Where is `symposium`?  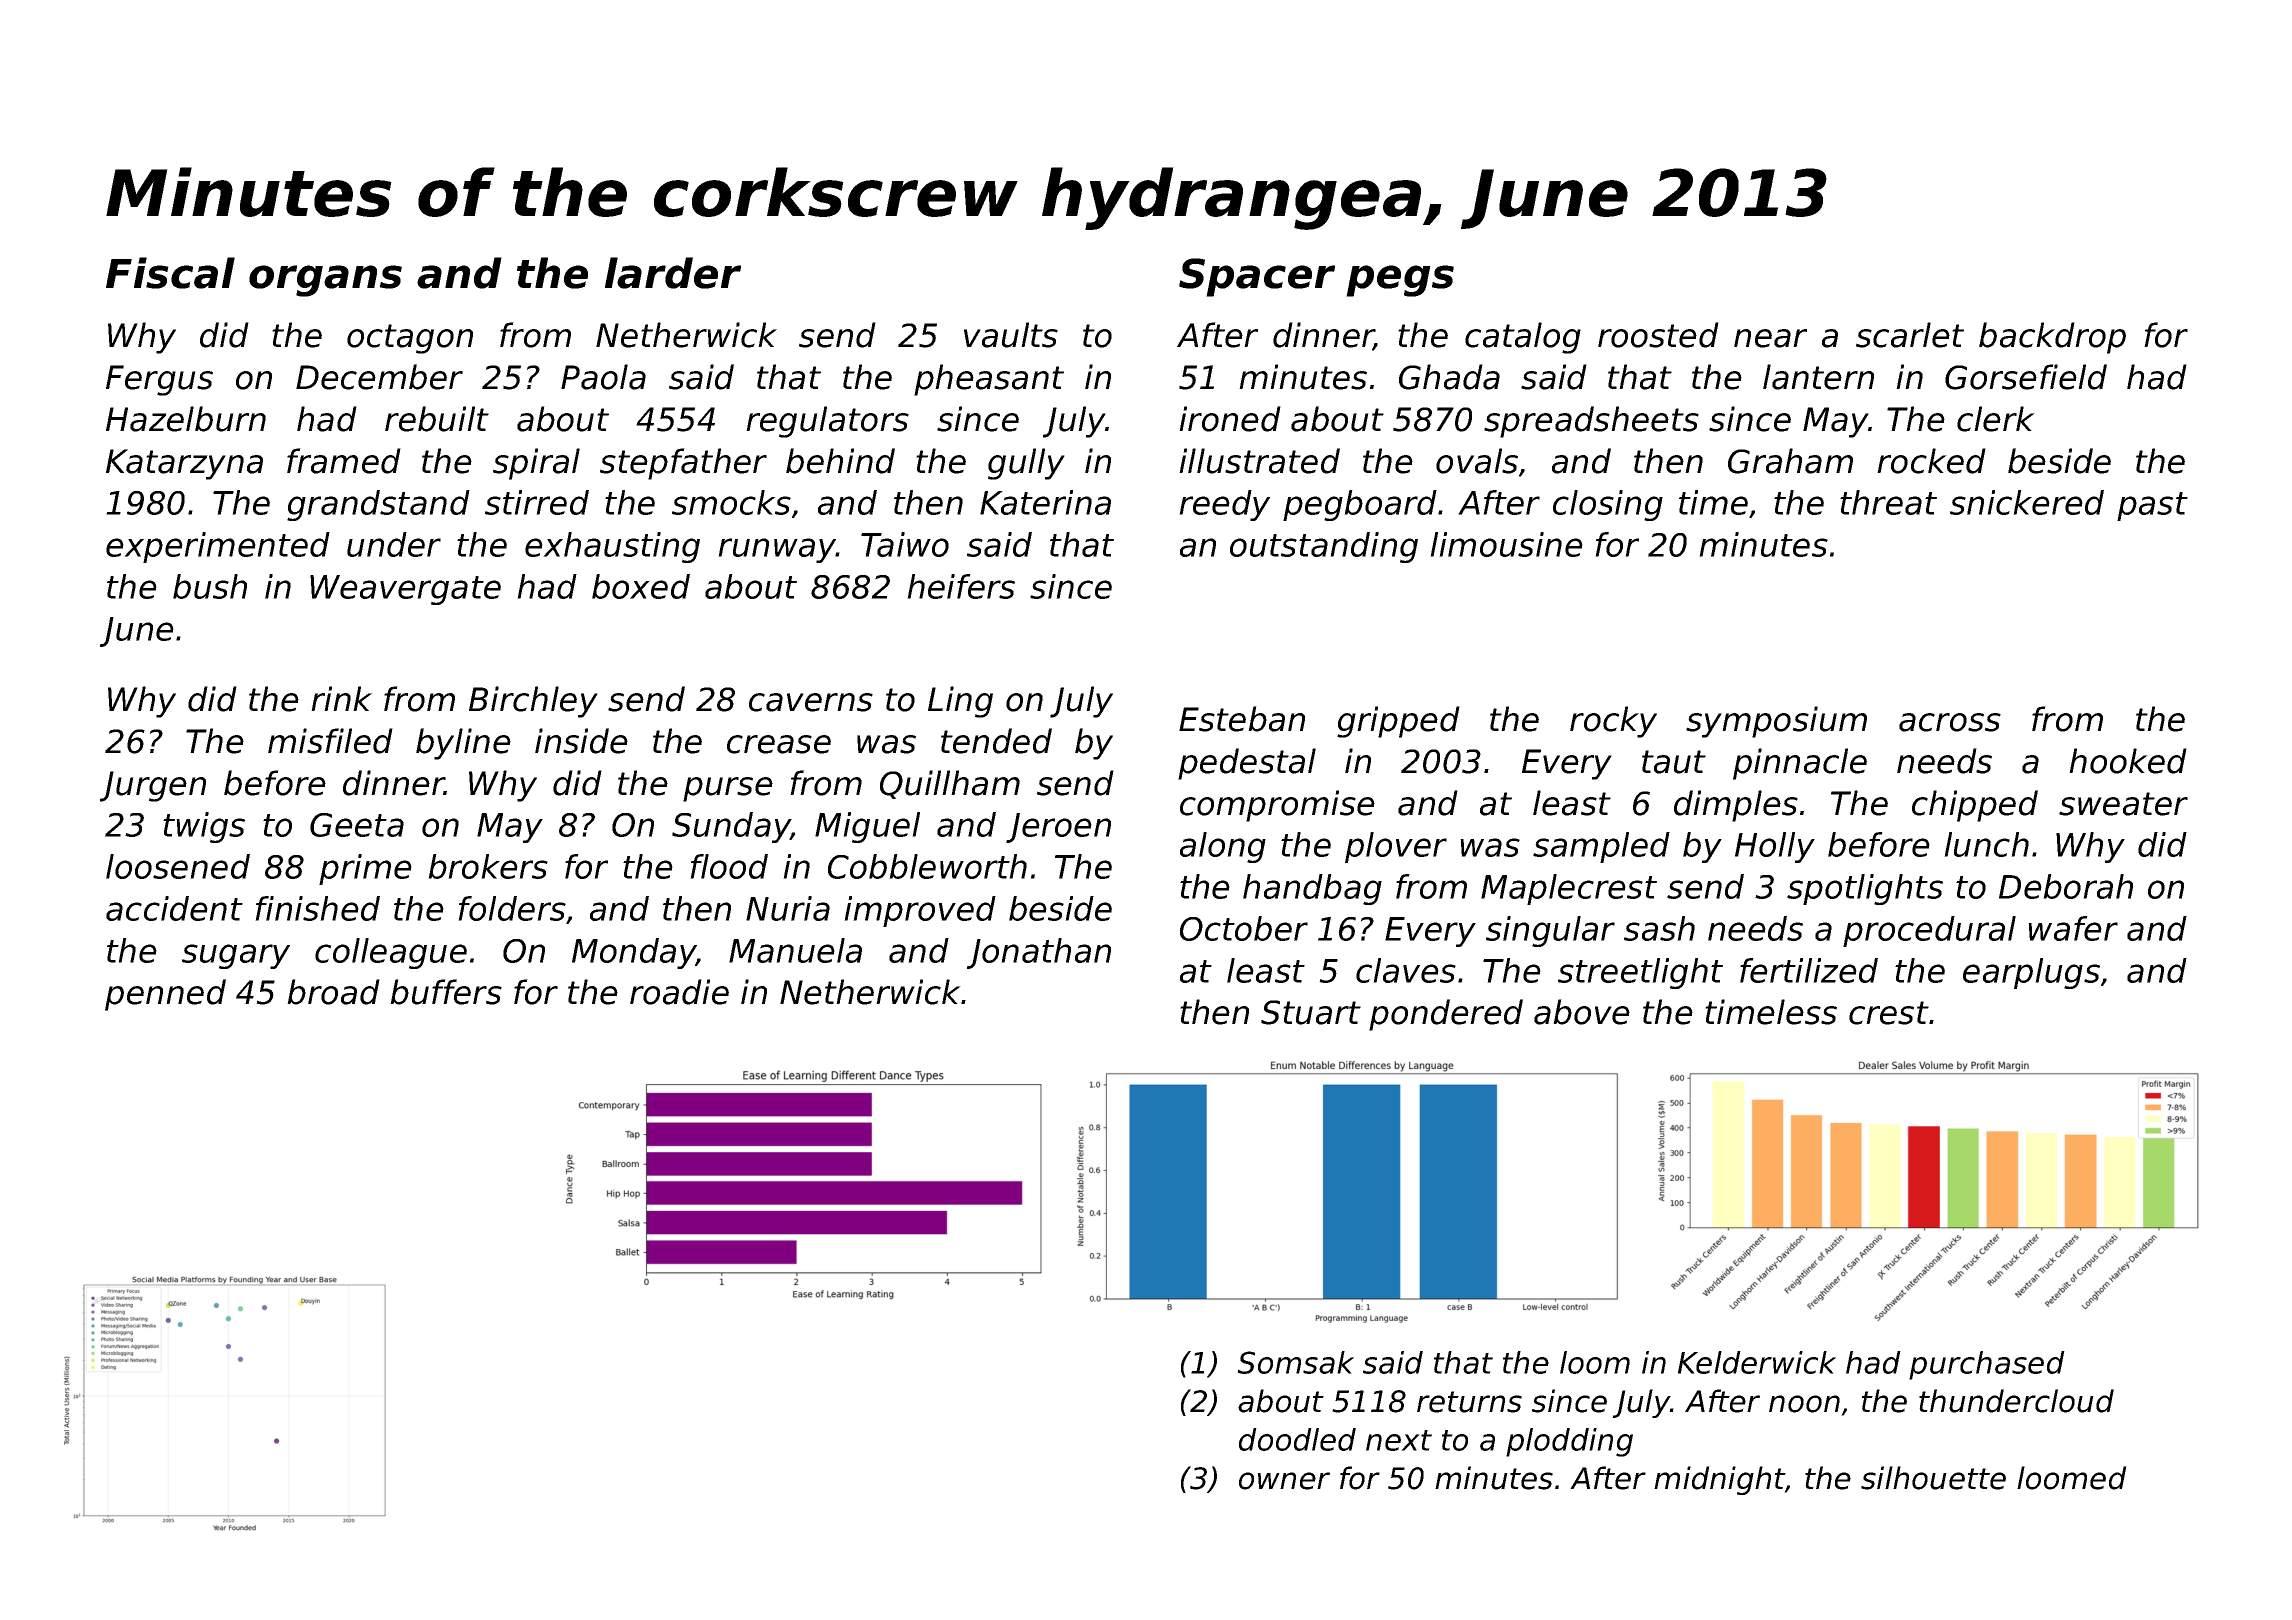
symposium is located at coordinates (1776, 722).
